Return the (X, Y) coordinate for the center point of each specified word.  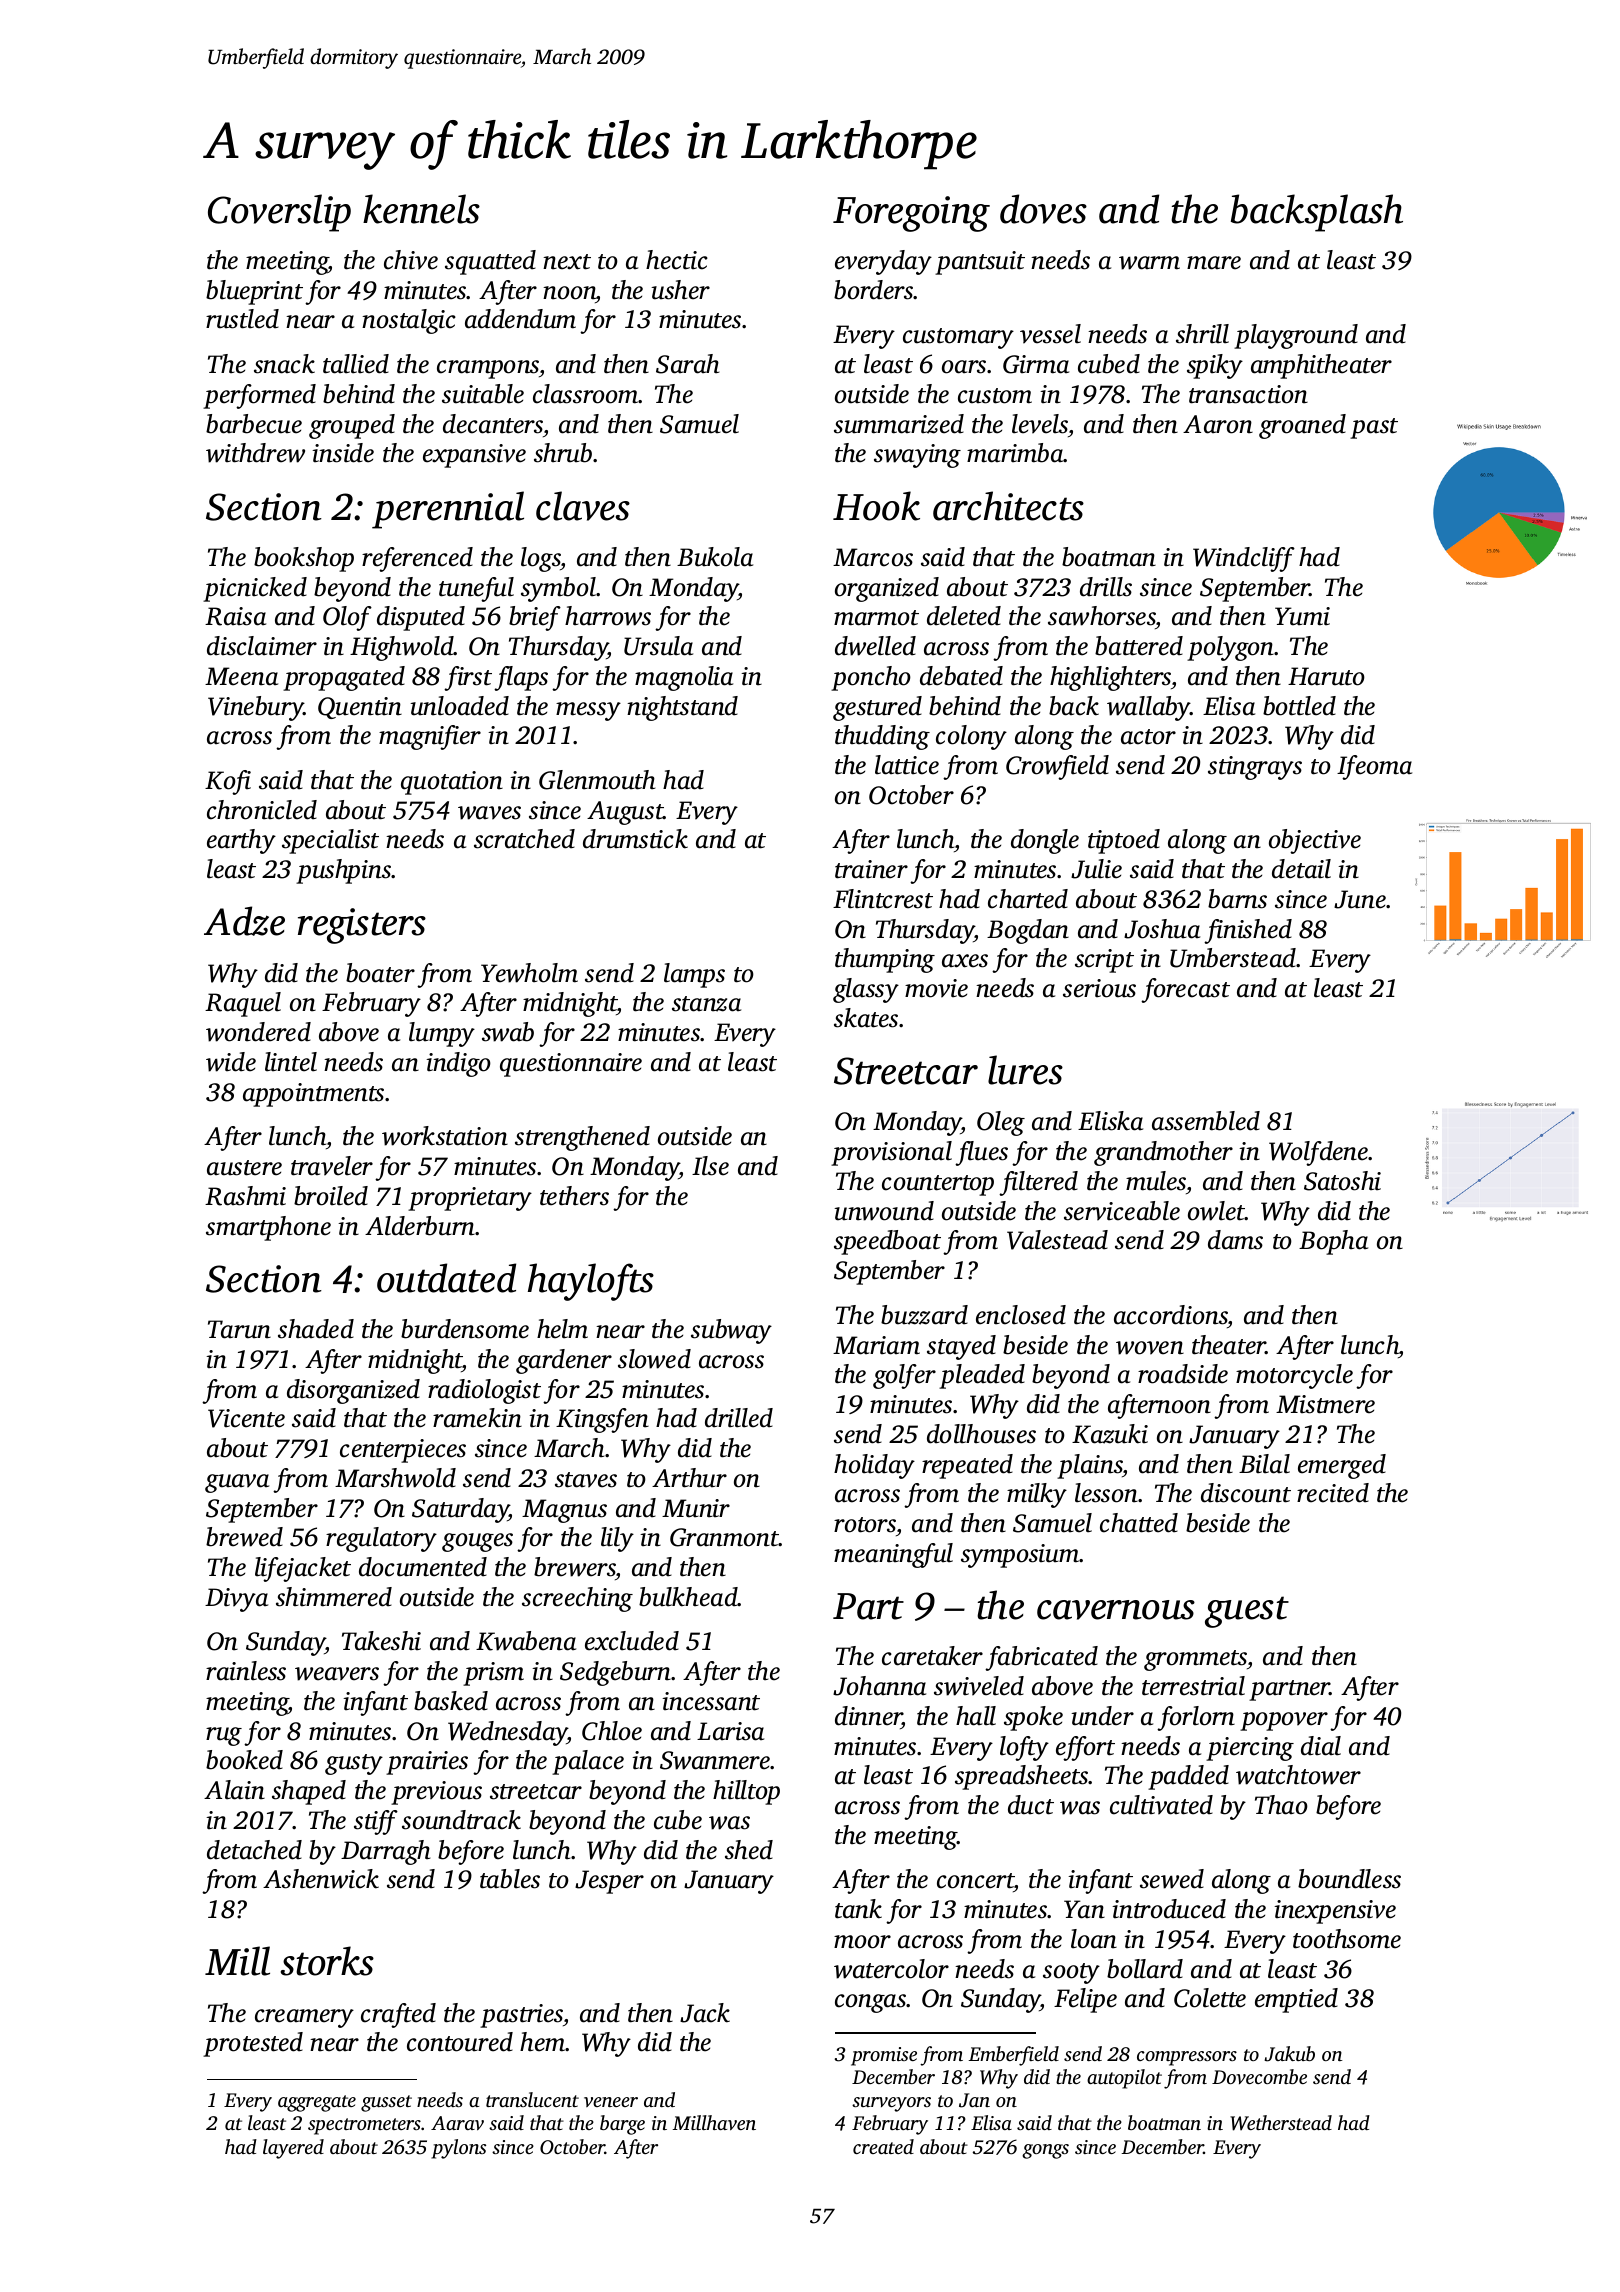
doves (1043, 209)
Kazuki (1110, 1434)
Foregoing (911, 214)
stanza (706, 1004)
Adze (244, 921)
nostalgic (409, 321)
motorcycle (1294, 1376)
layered (293, 2149)
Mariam (876, 1345)
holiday (874, 1466)
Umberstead (1233, 958)
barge (622, 2125)
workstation (445, 1136)
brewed (244, 1537)
